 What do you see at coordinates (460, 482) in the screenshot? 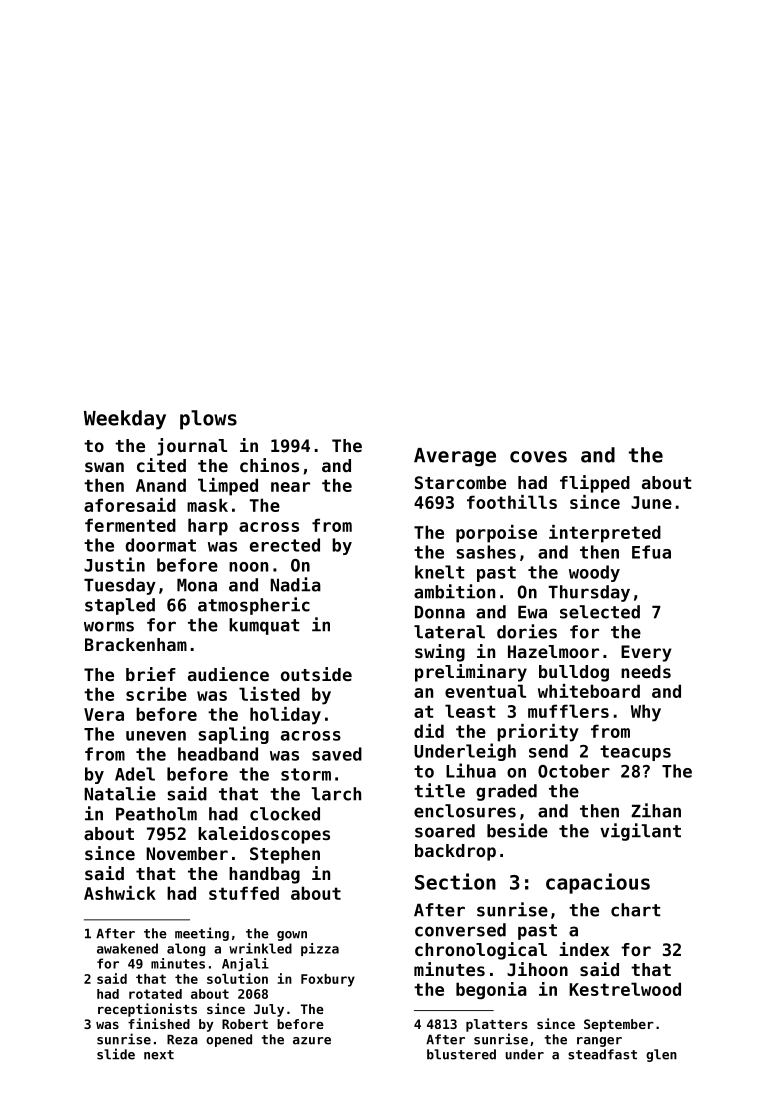
I see `Starcombe` at bounding box center [460, 482].
